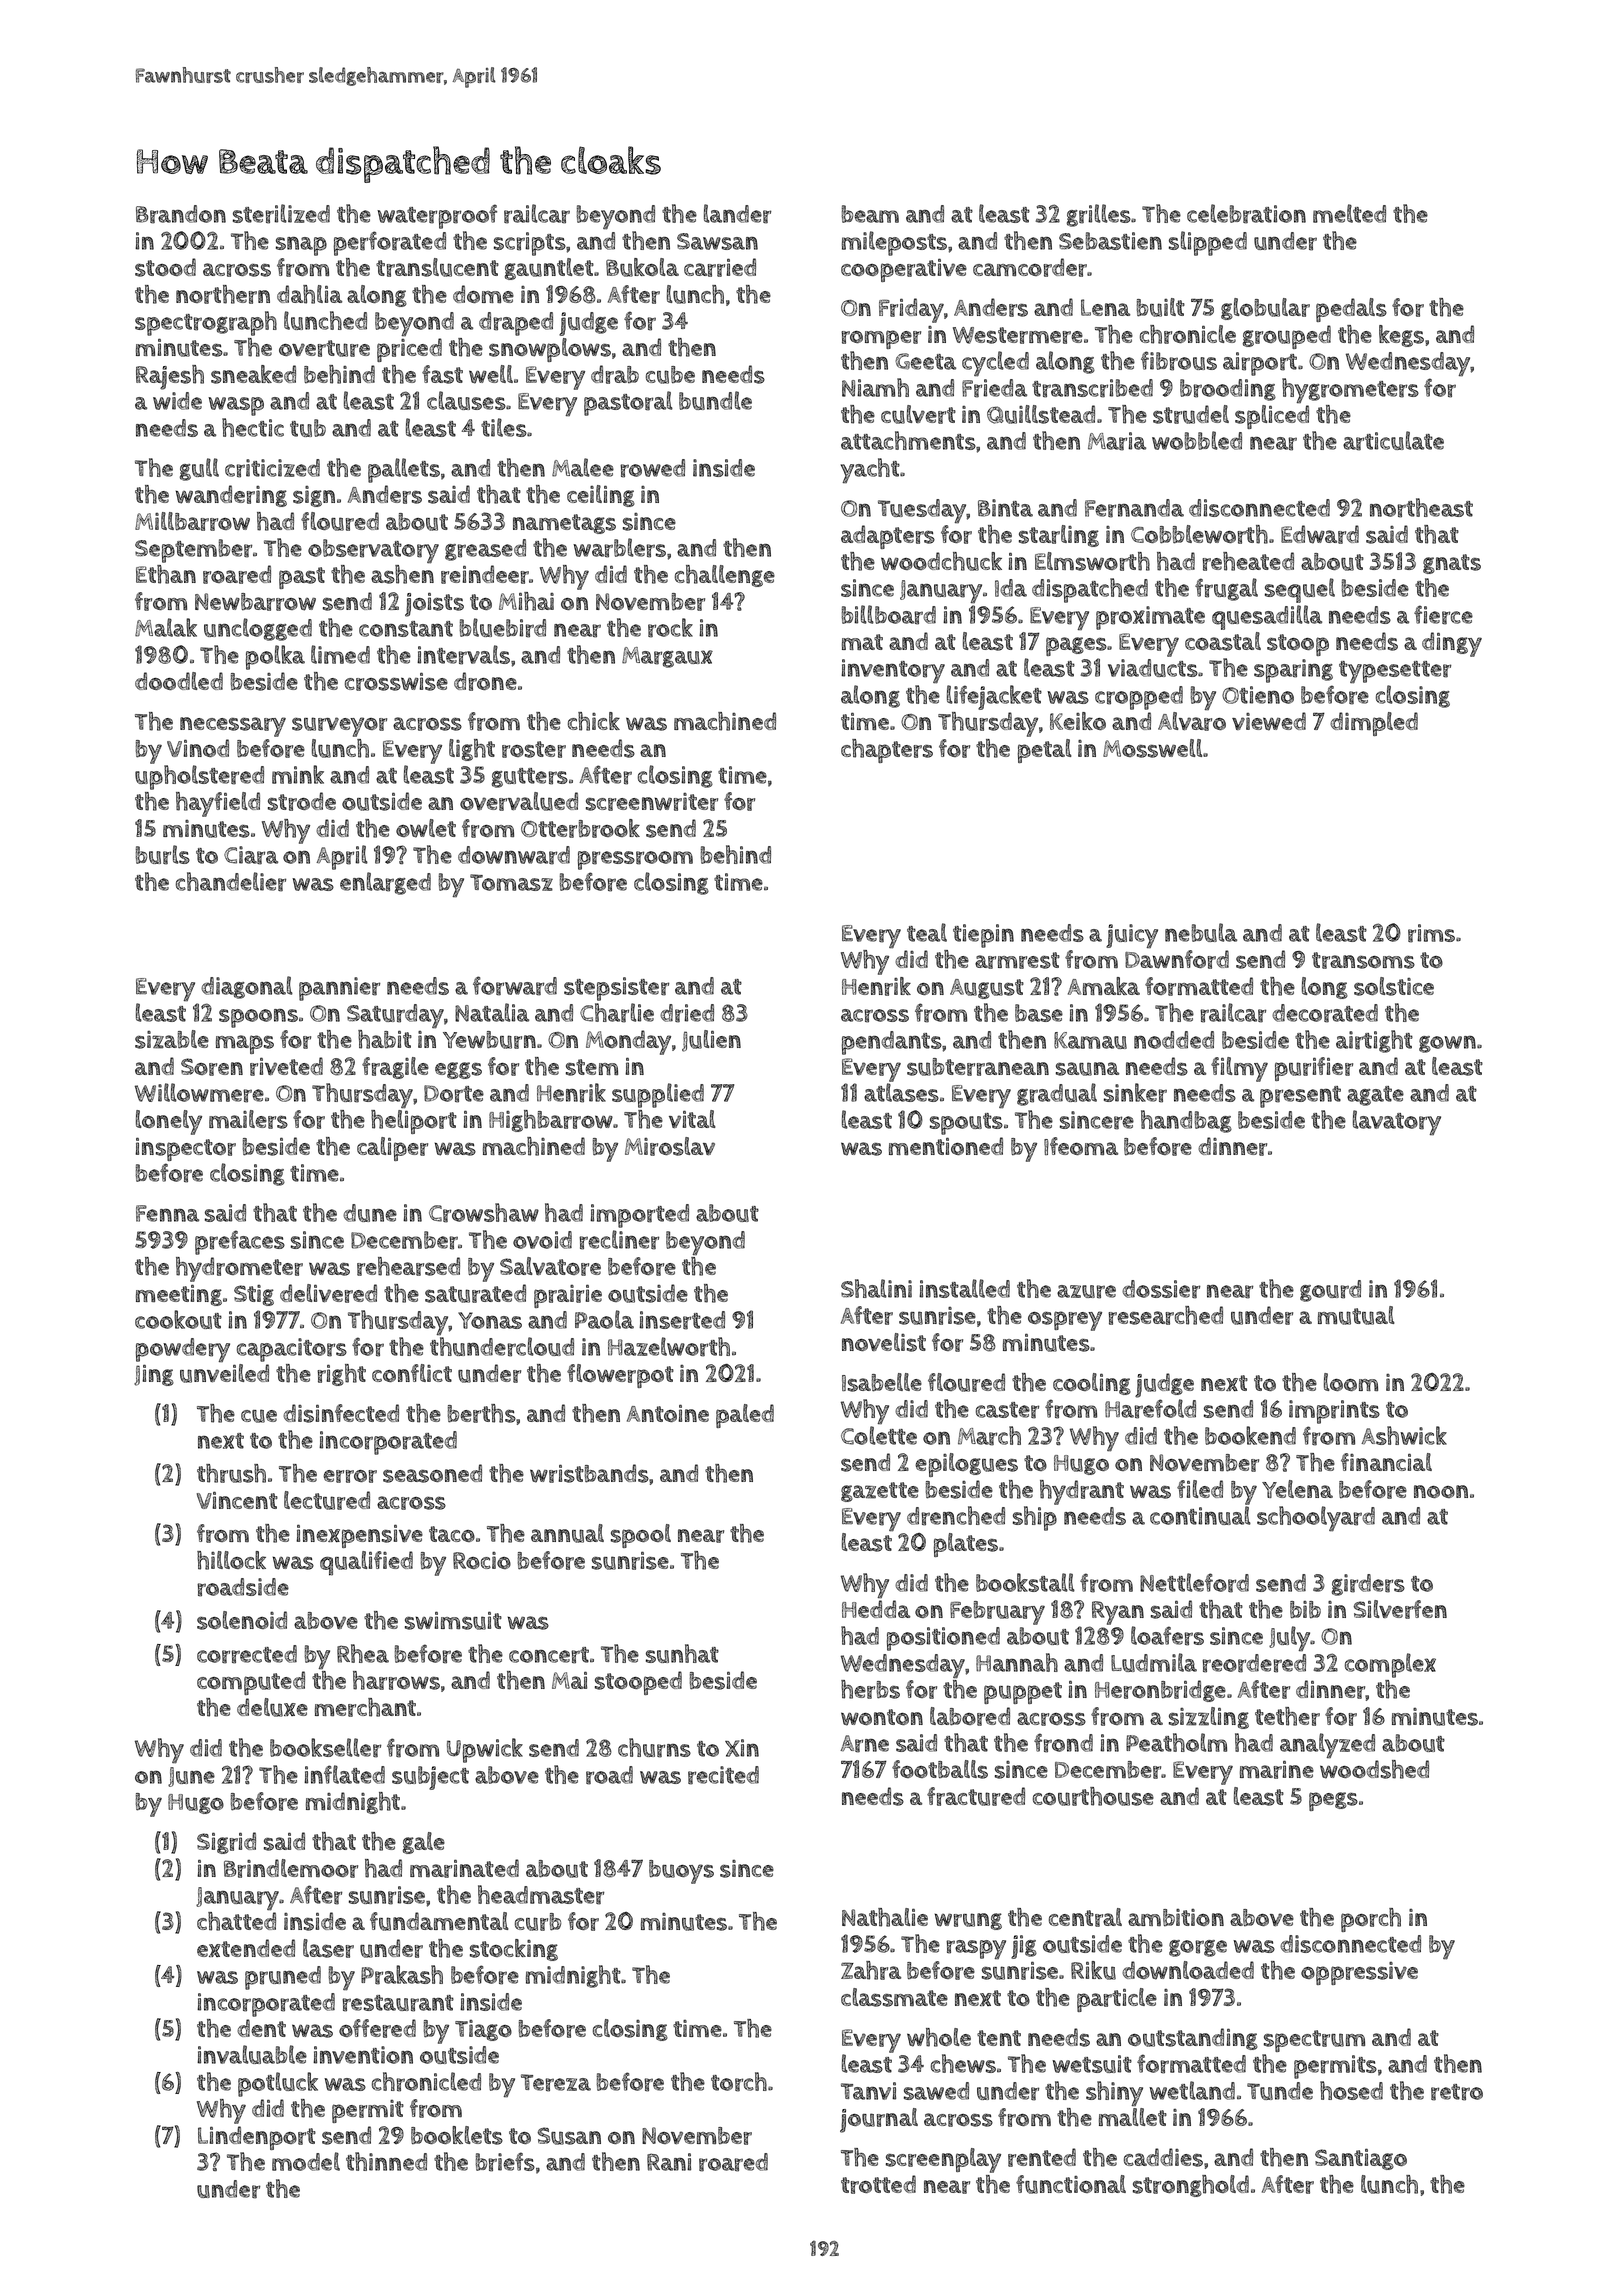 This screenshot has height=2292, width=1620. What do you see at coordinates (1192, 721) in the screenshot?
I see `Alvaro` at bounding box center [1192, 721].
